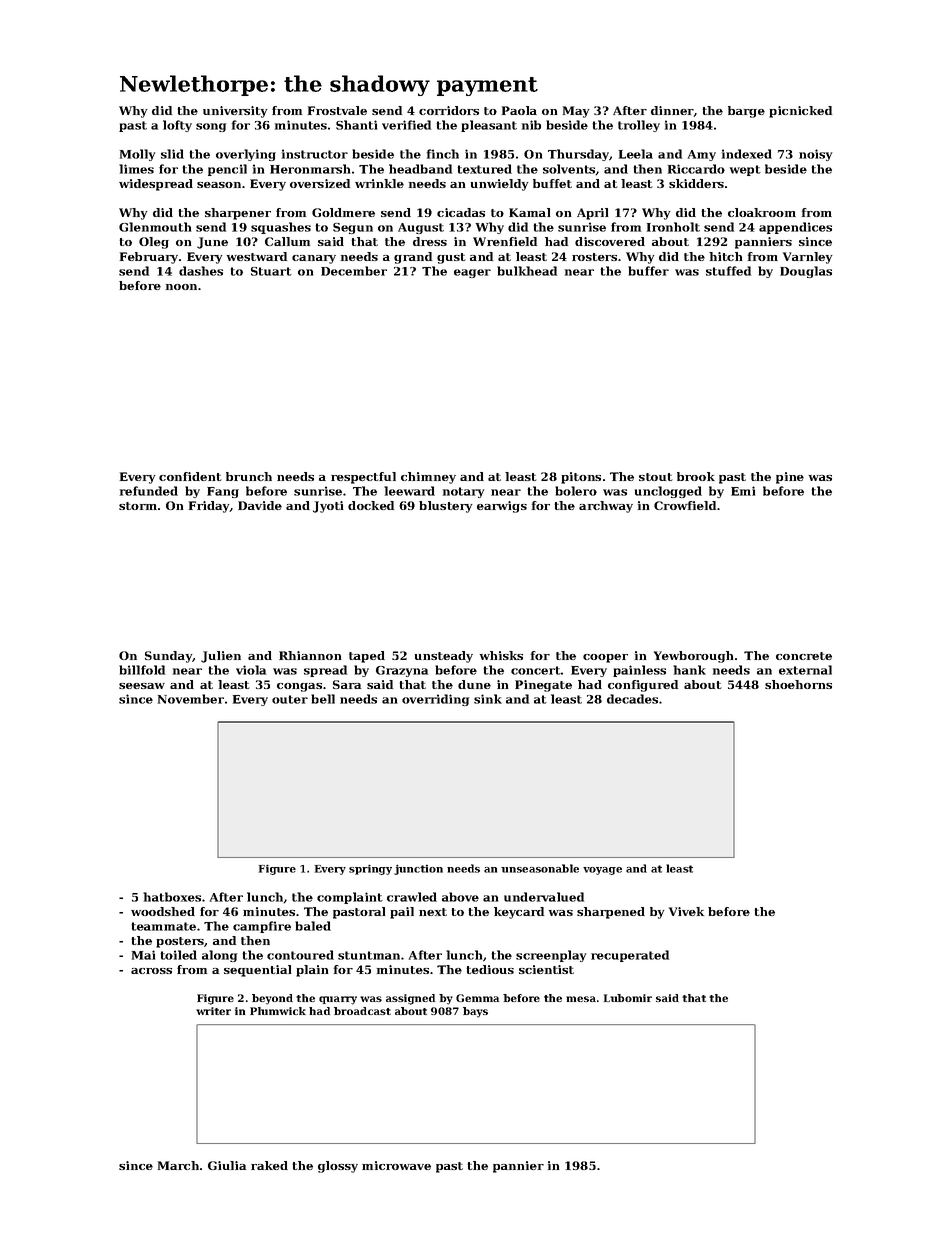 This page has width=952, height=1233. What do you see at coordinates (235, 112) in the page?
I see `university` at bounding box center [235, 112].
